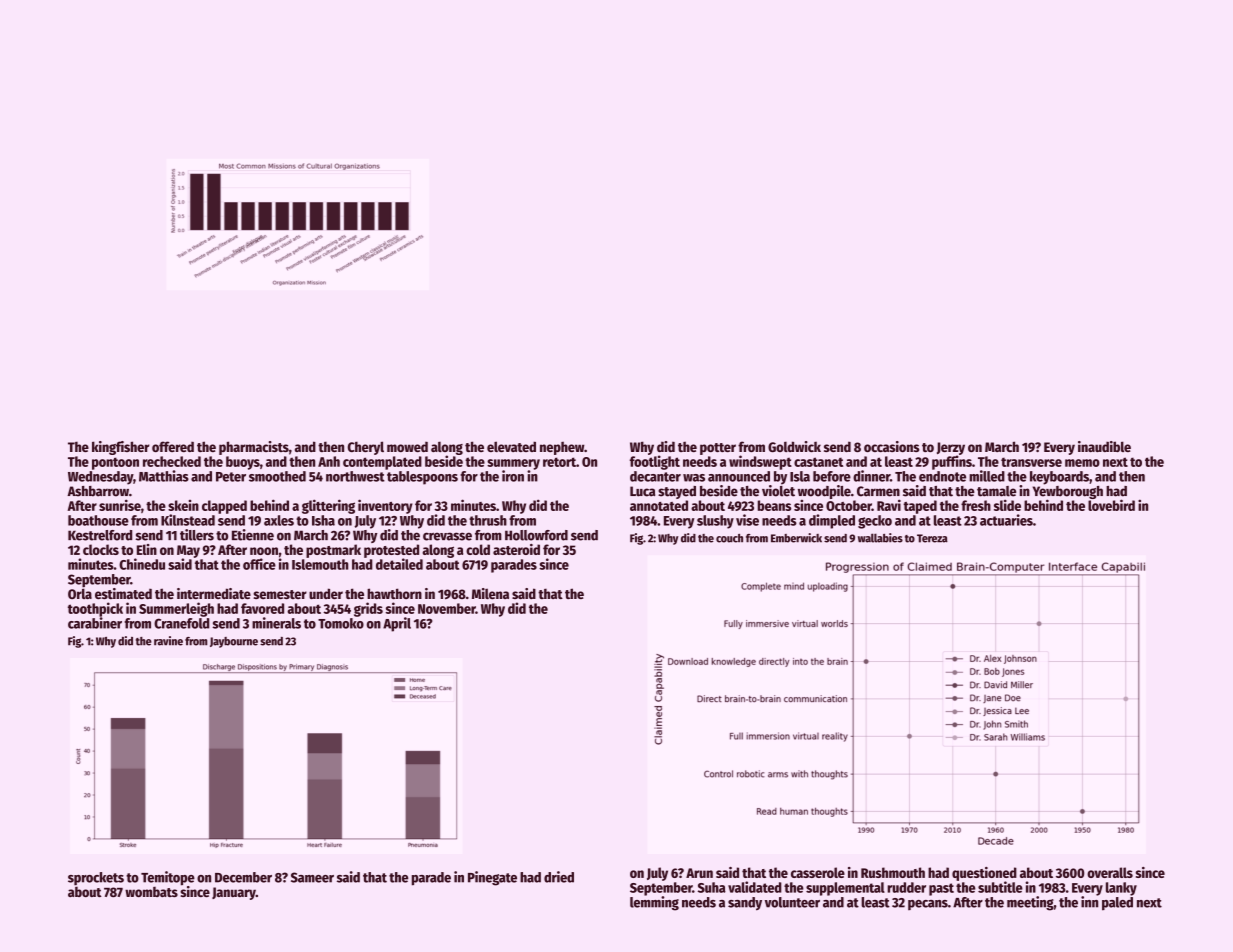 Image resolution: width=1233 pixels, height=952 pixels. What do you see at coordinates (891, 446) in the page?
I see `occasions` at bounding box center [891, 446].
